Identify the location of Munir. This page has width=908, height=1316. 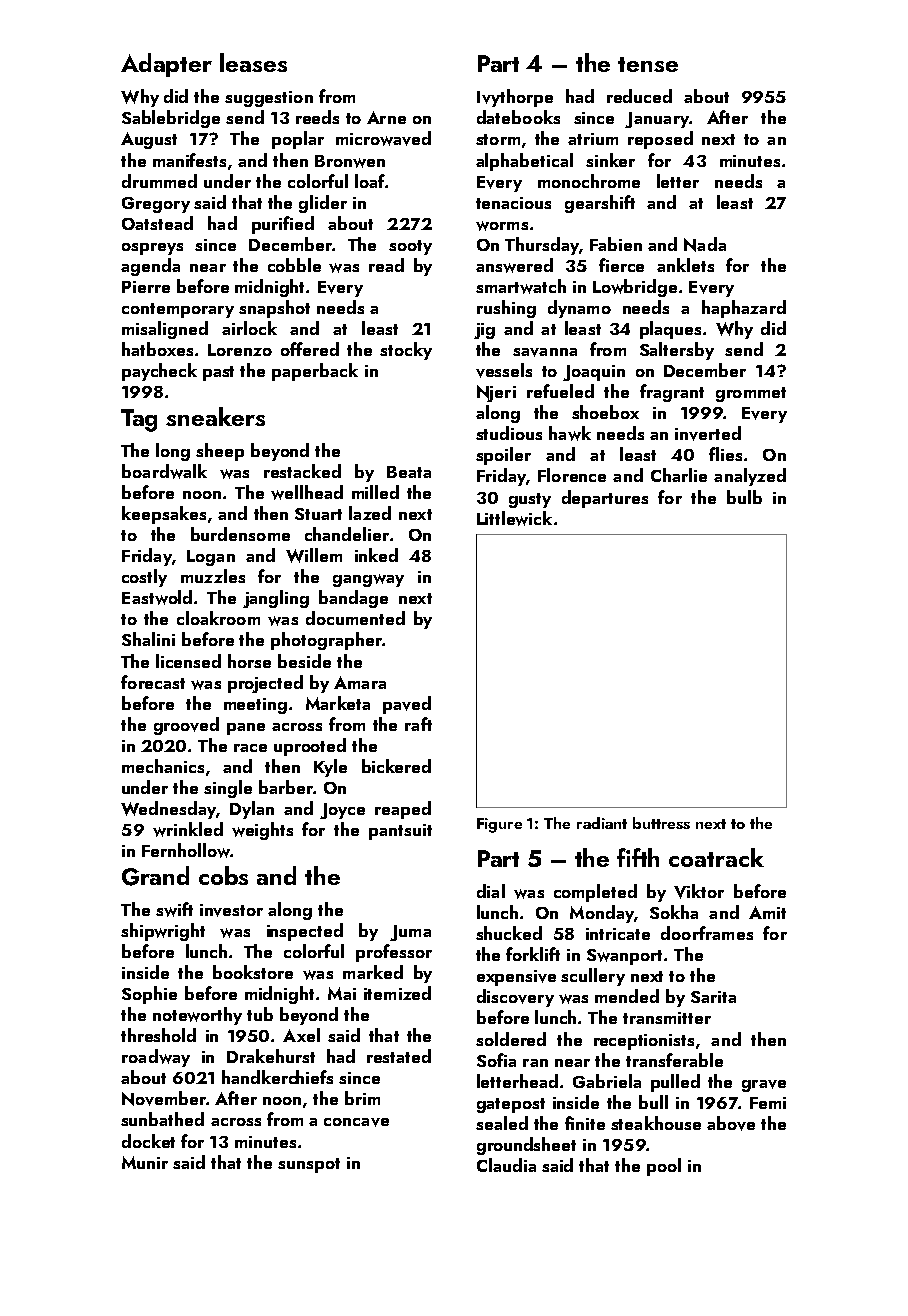
(145, 1162).
